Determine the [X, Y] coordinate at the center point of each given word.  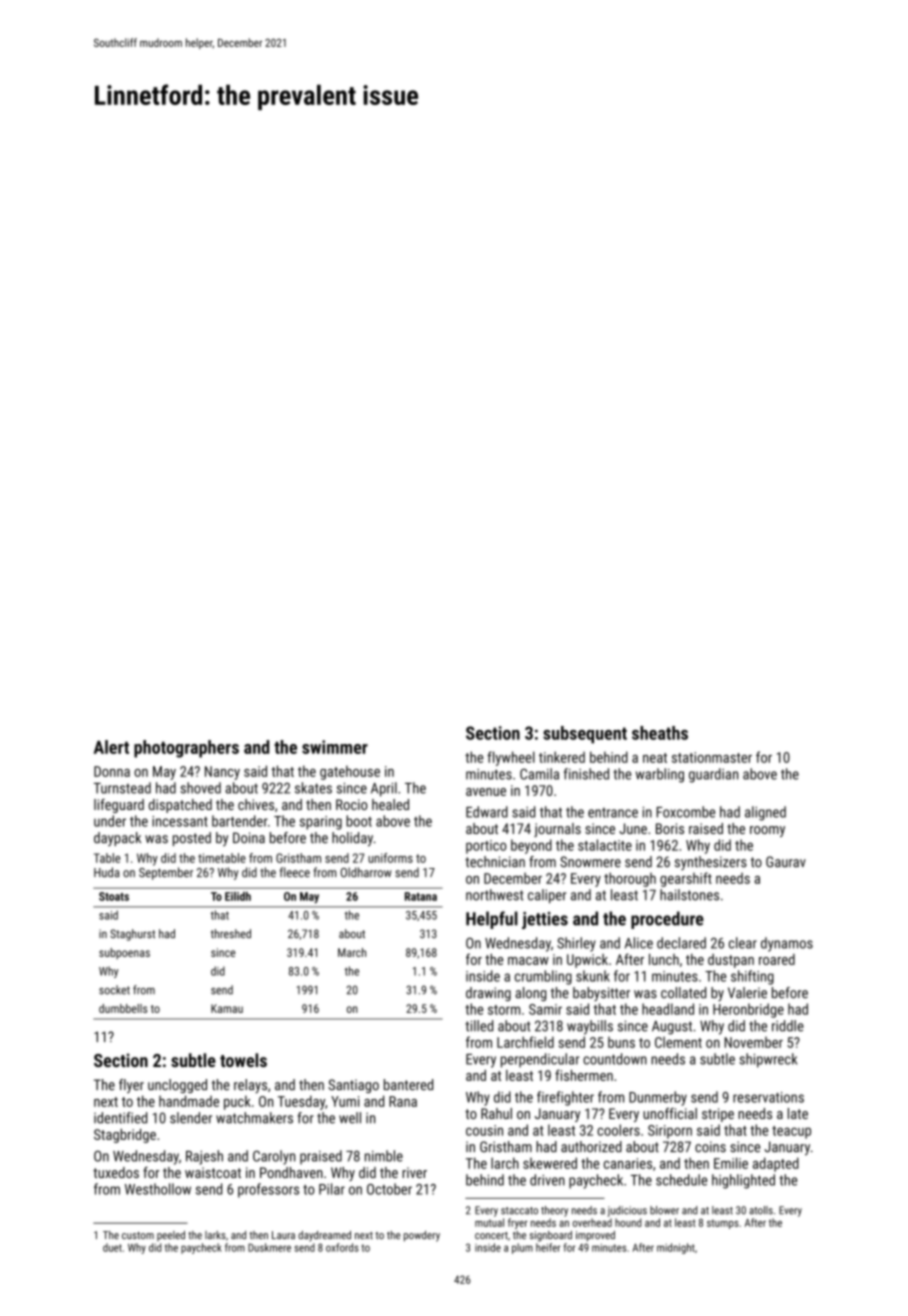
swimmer [335, 747]
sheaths [660, 733]
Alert [111, 747]
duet [112, 1247]
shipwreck [768, 1060]
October [389, 1189]
